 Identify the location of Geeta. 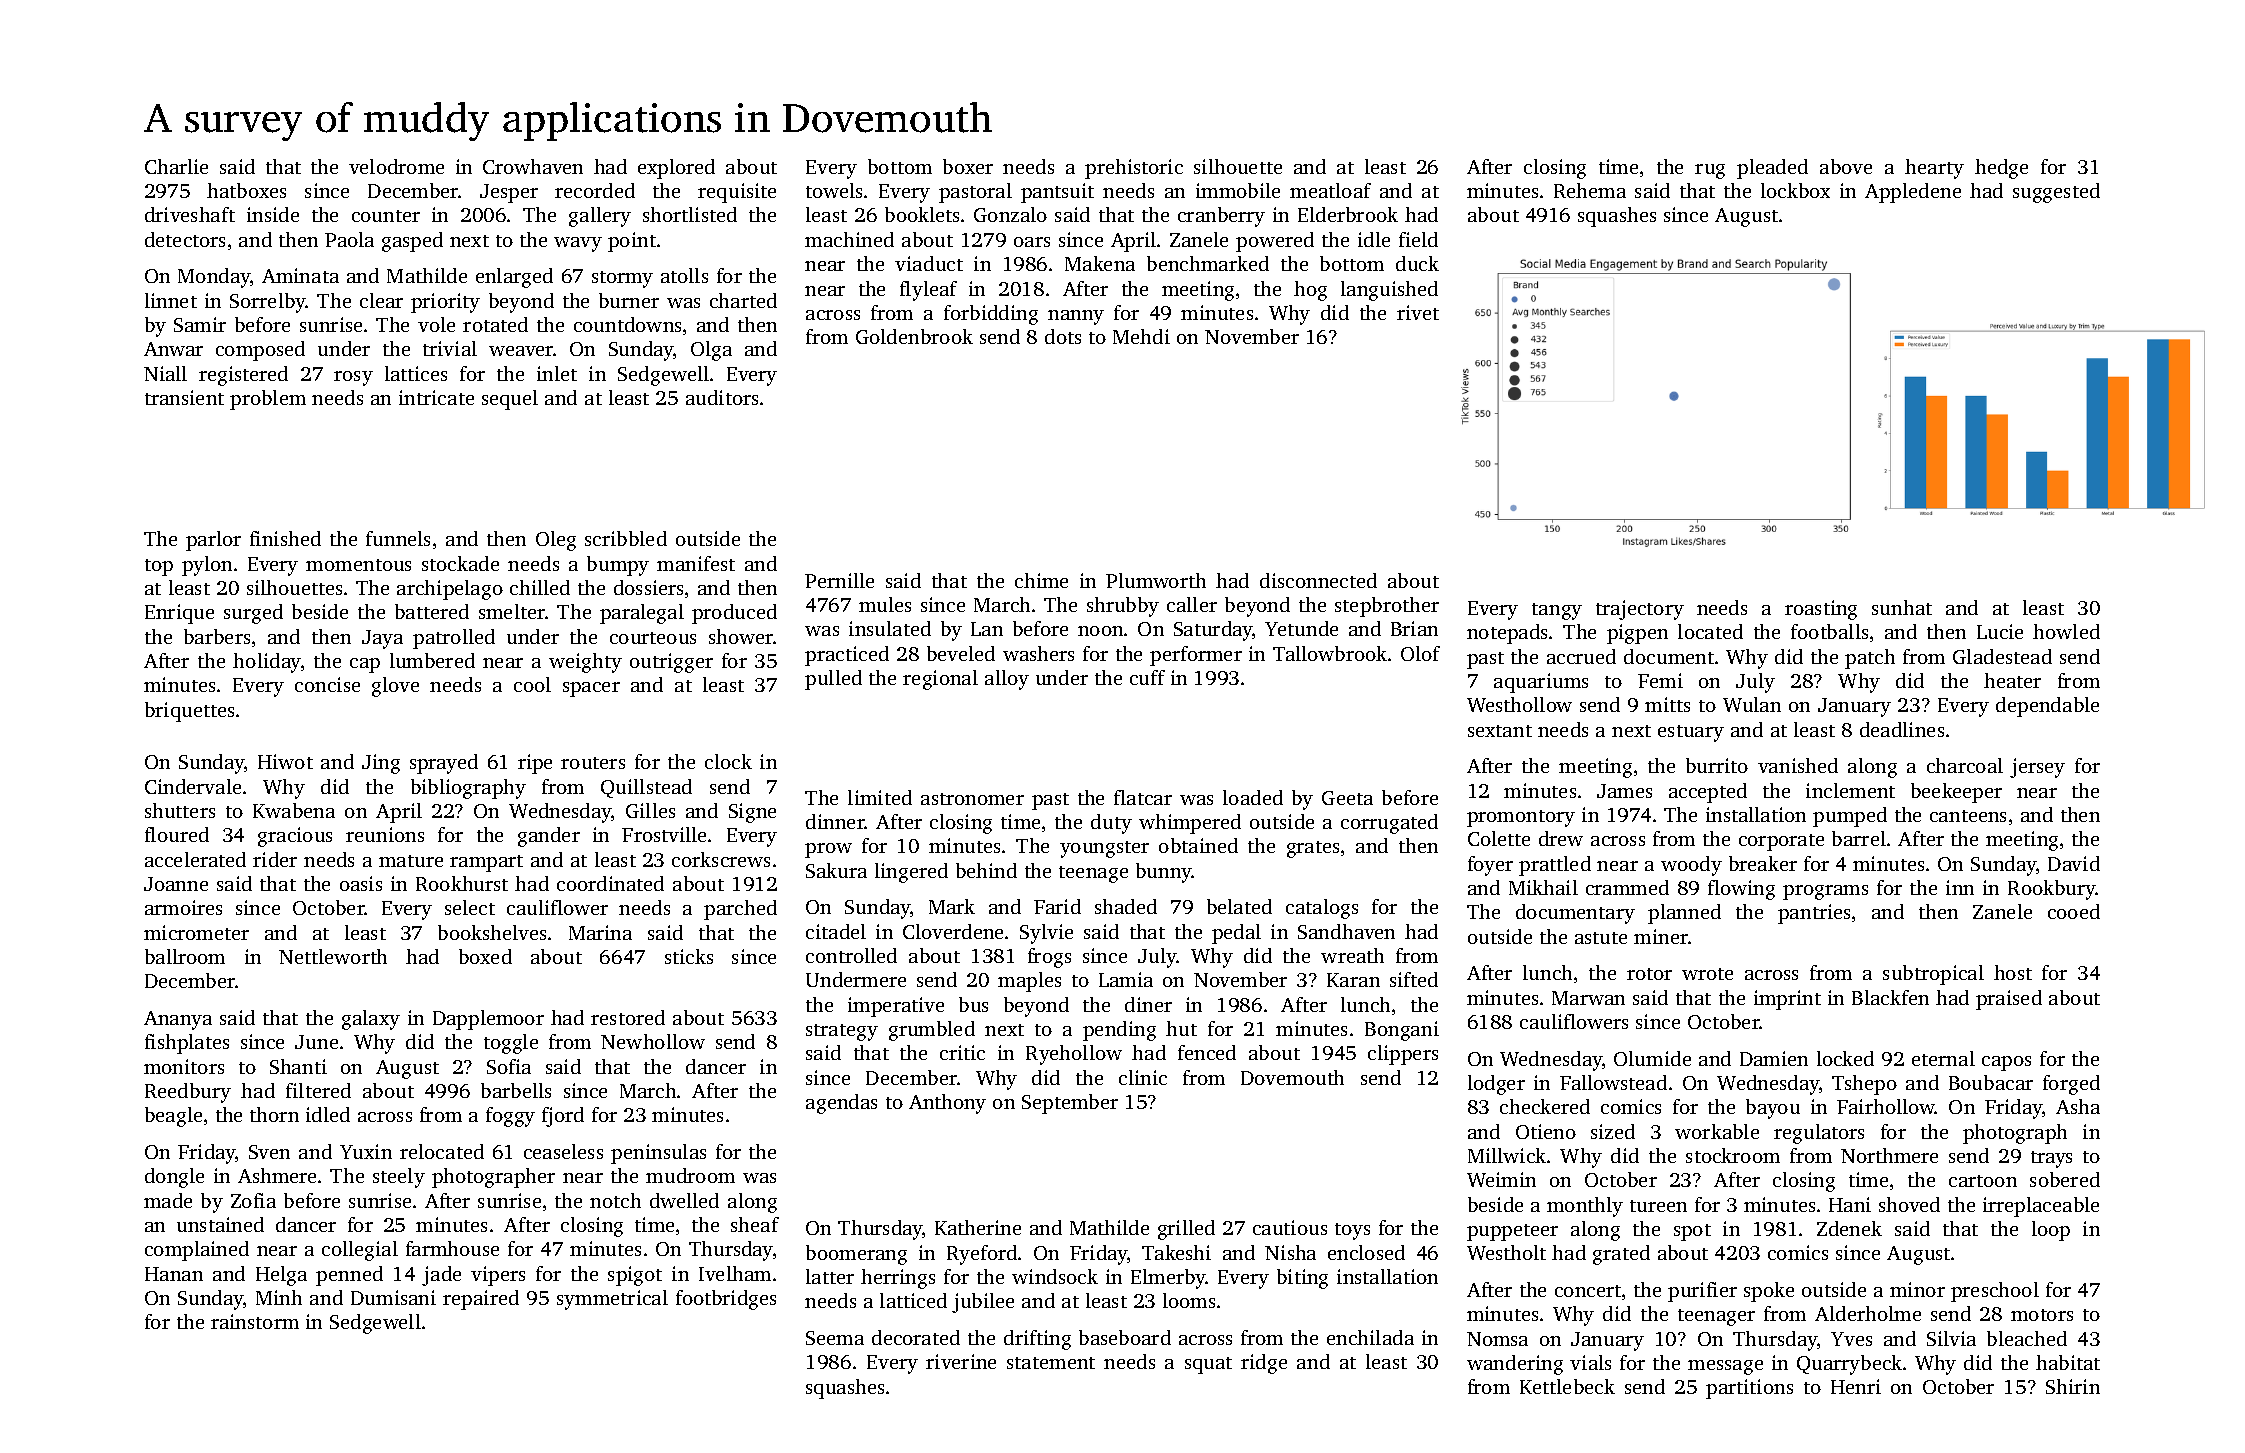
(1347, 798).
